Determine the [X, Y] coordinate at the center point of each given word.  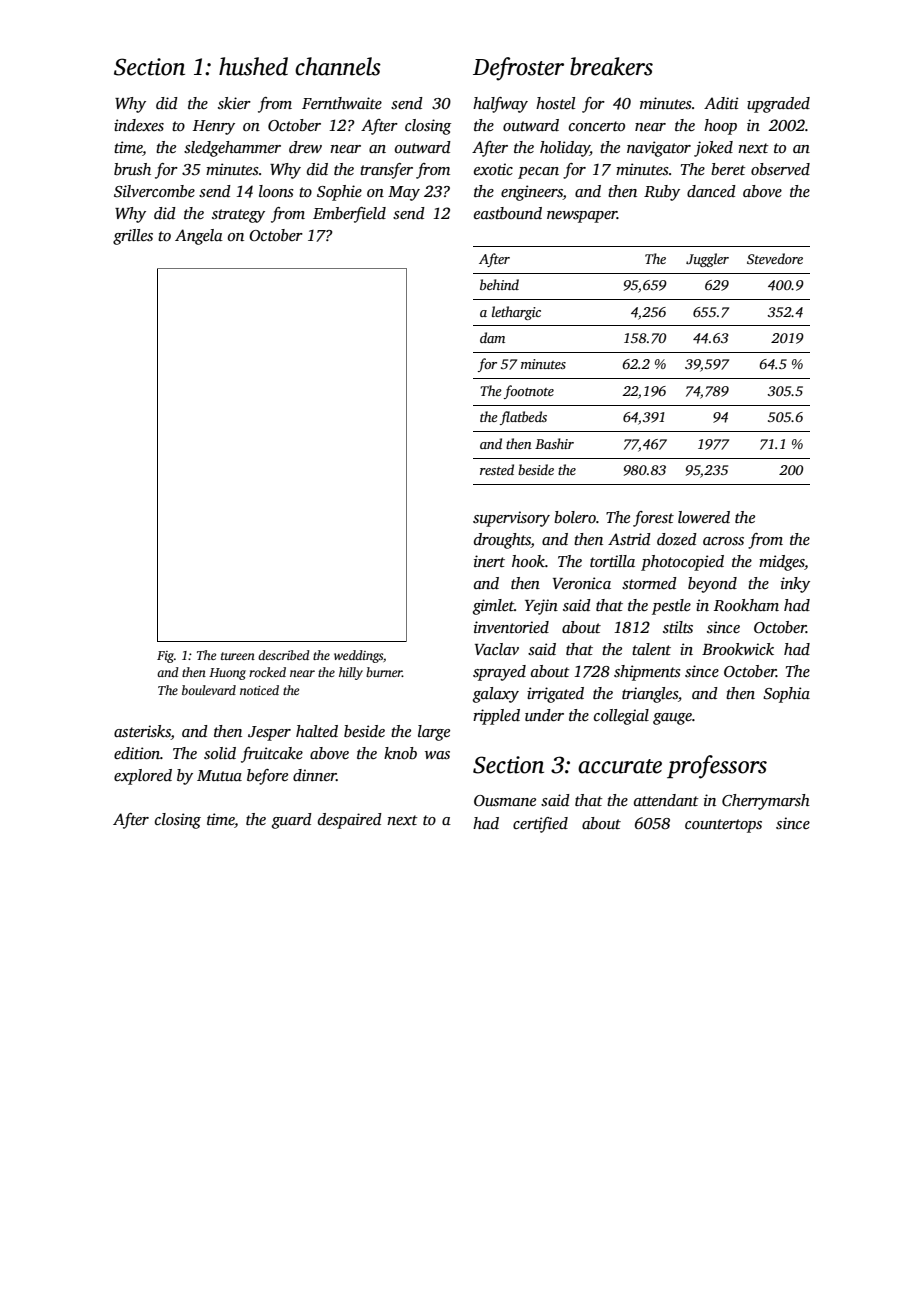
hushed [253, 66]
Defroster [518, 69]
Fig [165, 657]
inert [489, 561]
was [437, 755]
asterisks [142, 732]
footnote [529, 392]
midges [782, 563]
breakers [611, 66]
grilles [133, 237]
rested [497, 469]
